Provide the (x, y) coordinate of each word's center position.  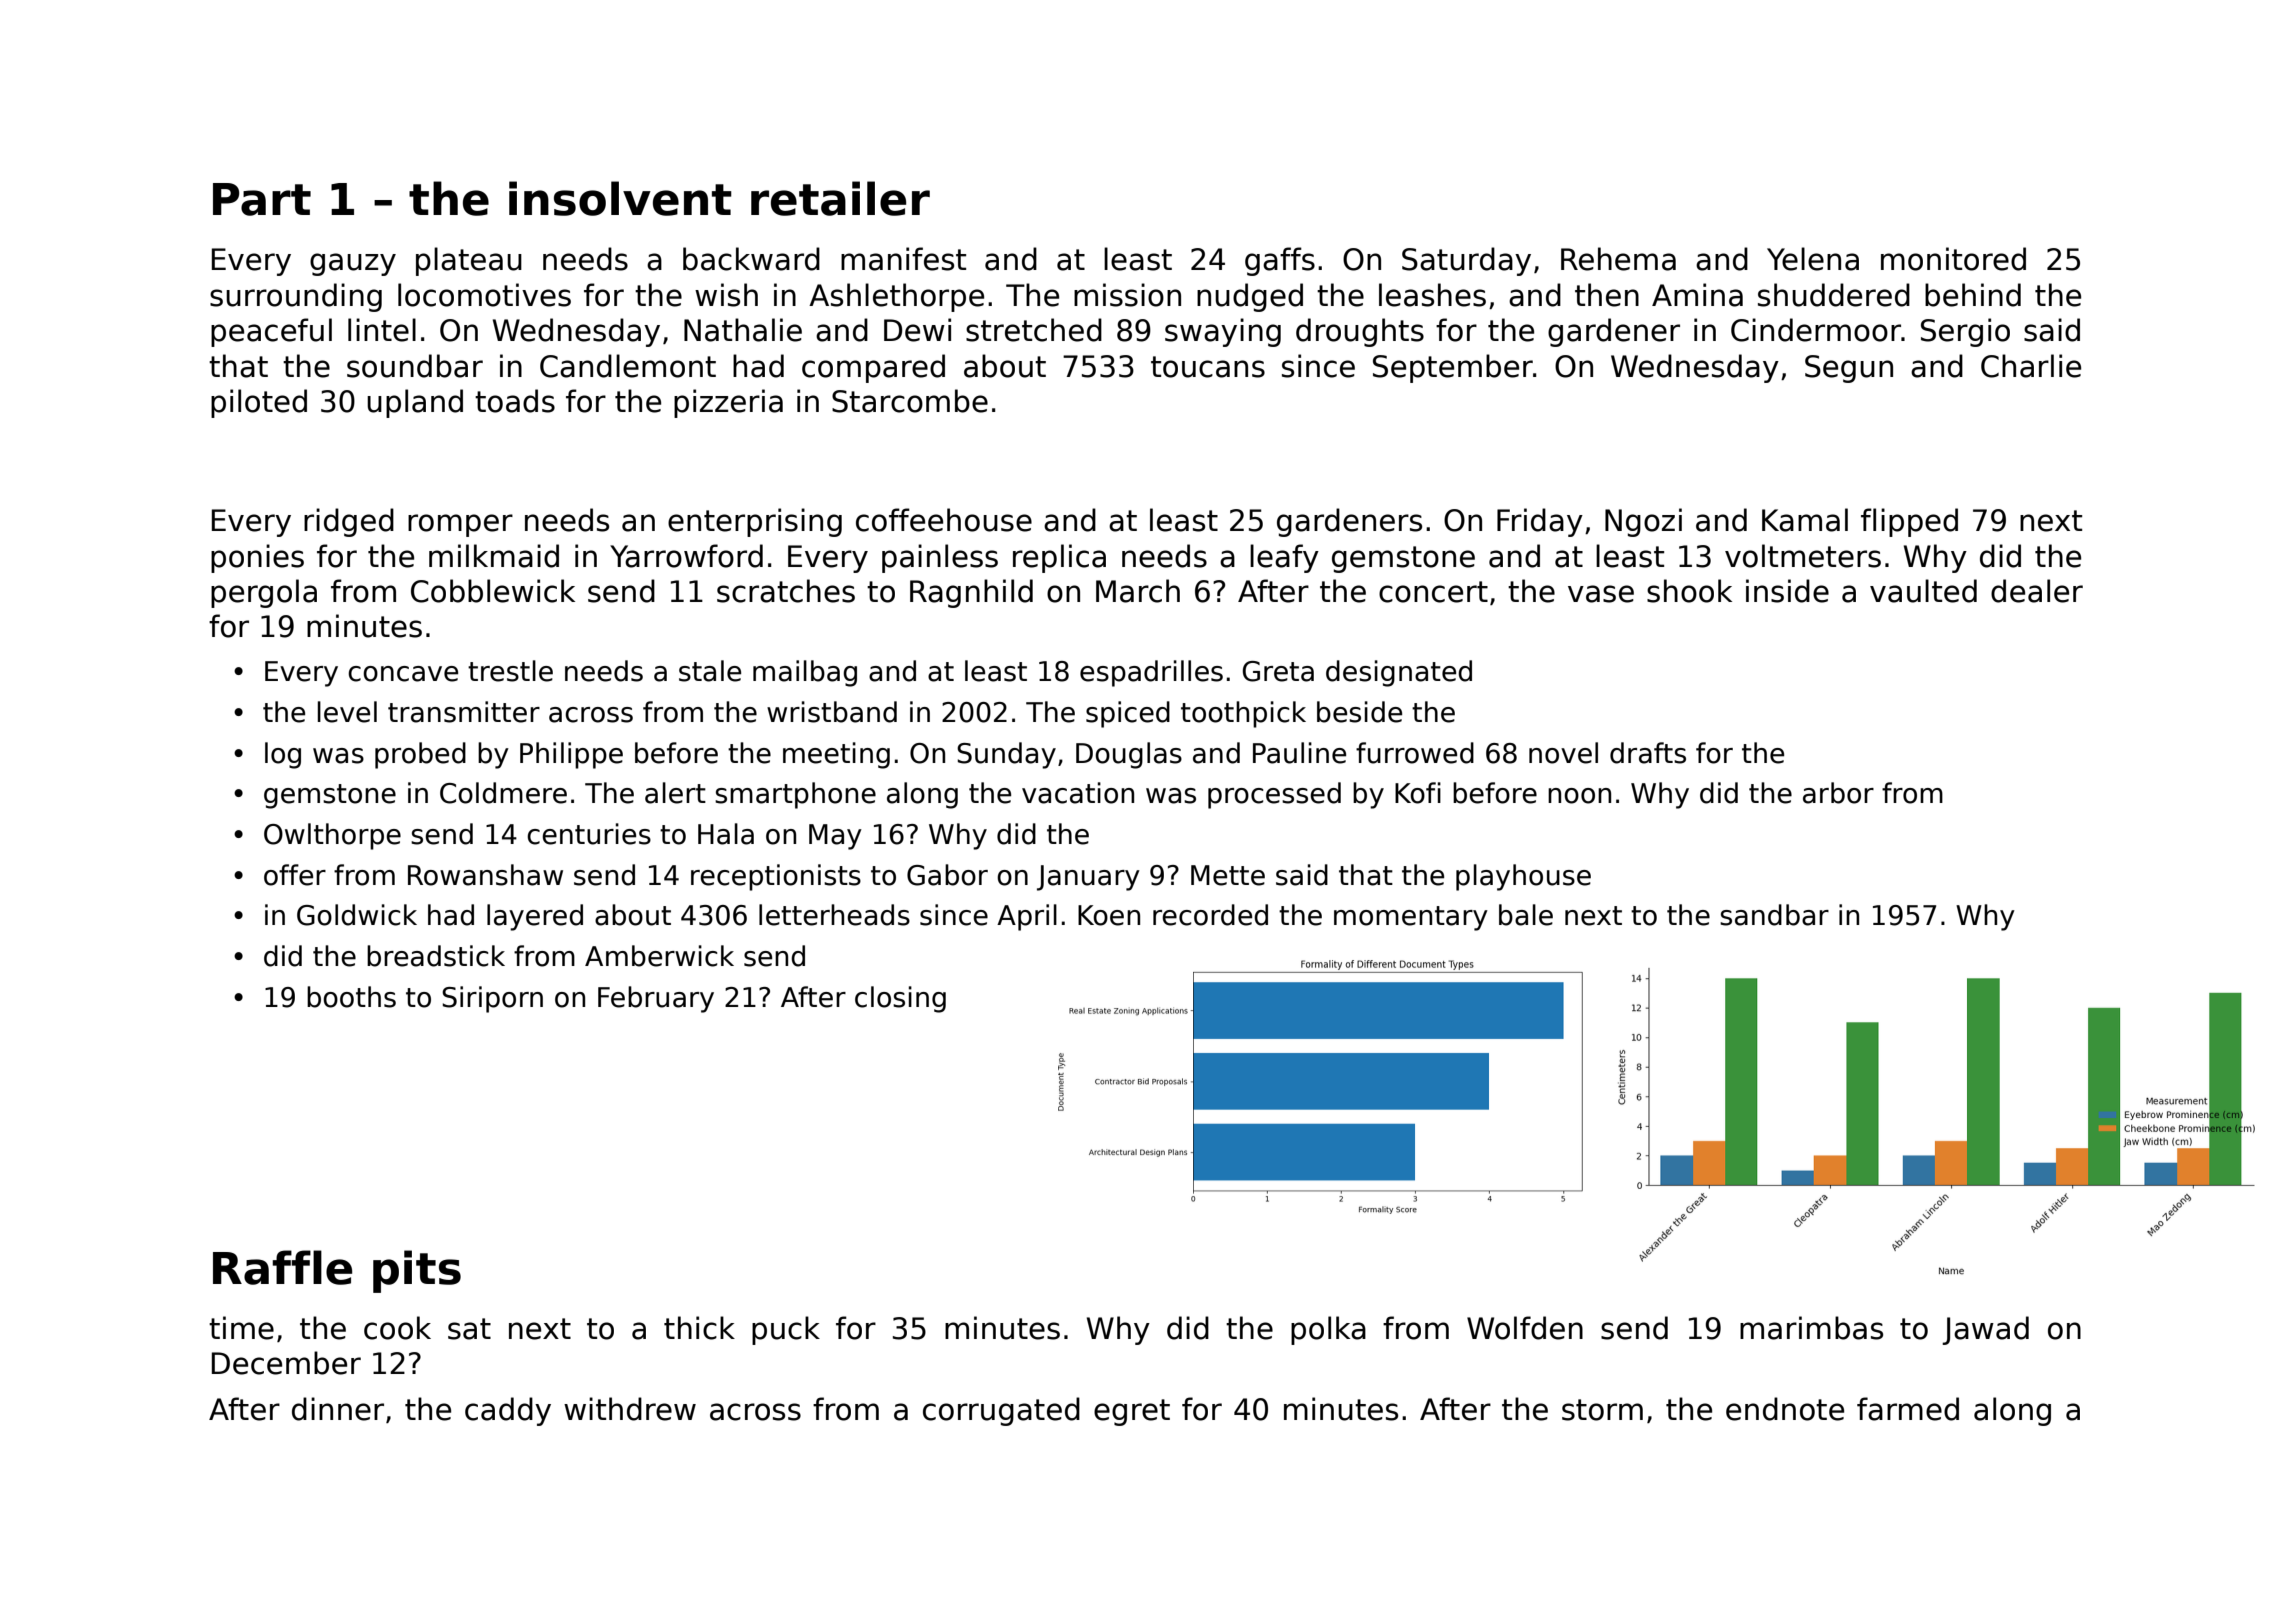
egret (1132, 1412)
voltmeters (1803, 556)
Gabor (947, 875)
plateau (469, 261)
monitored (1953, 259)
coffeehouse (944, 520)
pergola (264, 593)
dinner (338, 1409)
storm (1602, 1410)
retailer (840, 198)
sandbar (1774, 915)
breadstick (436, 956)
